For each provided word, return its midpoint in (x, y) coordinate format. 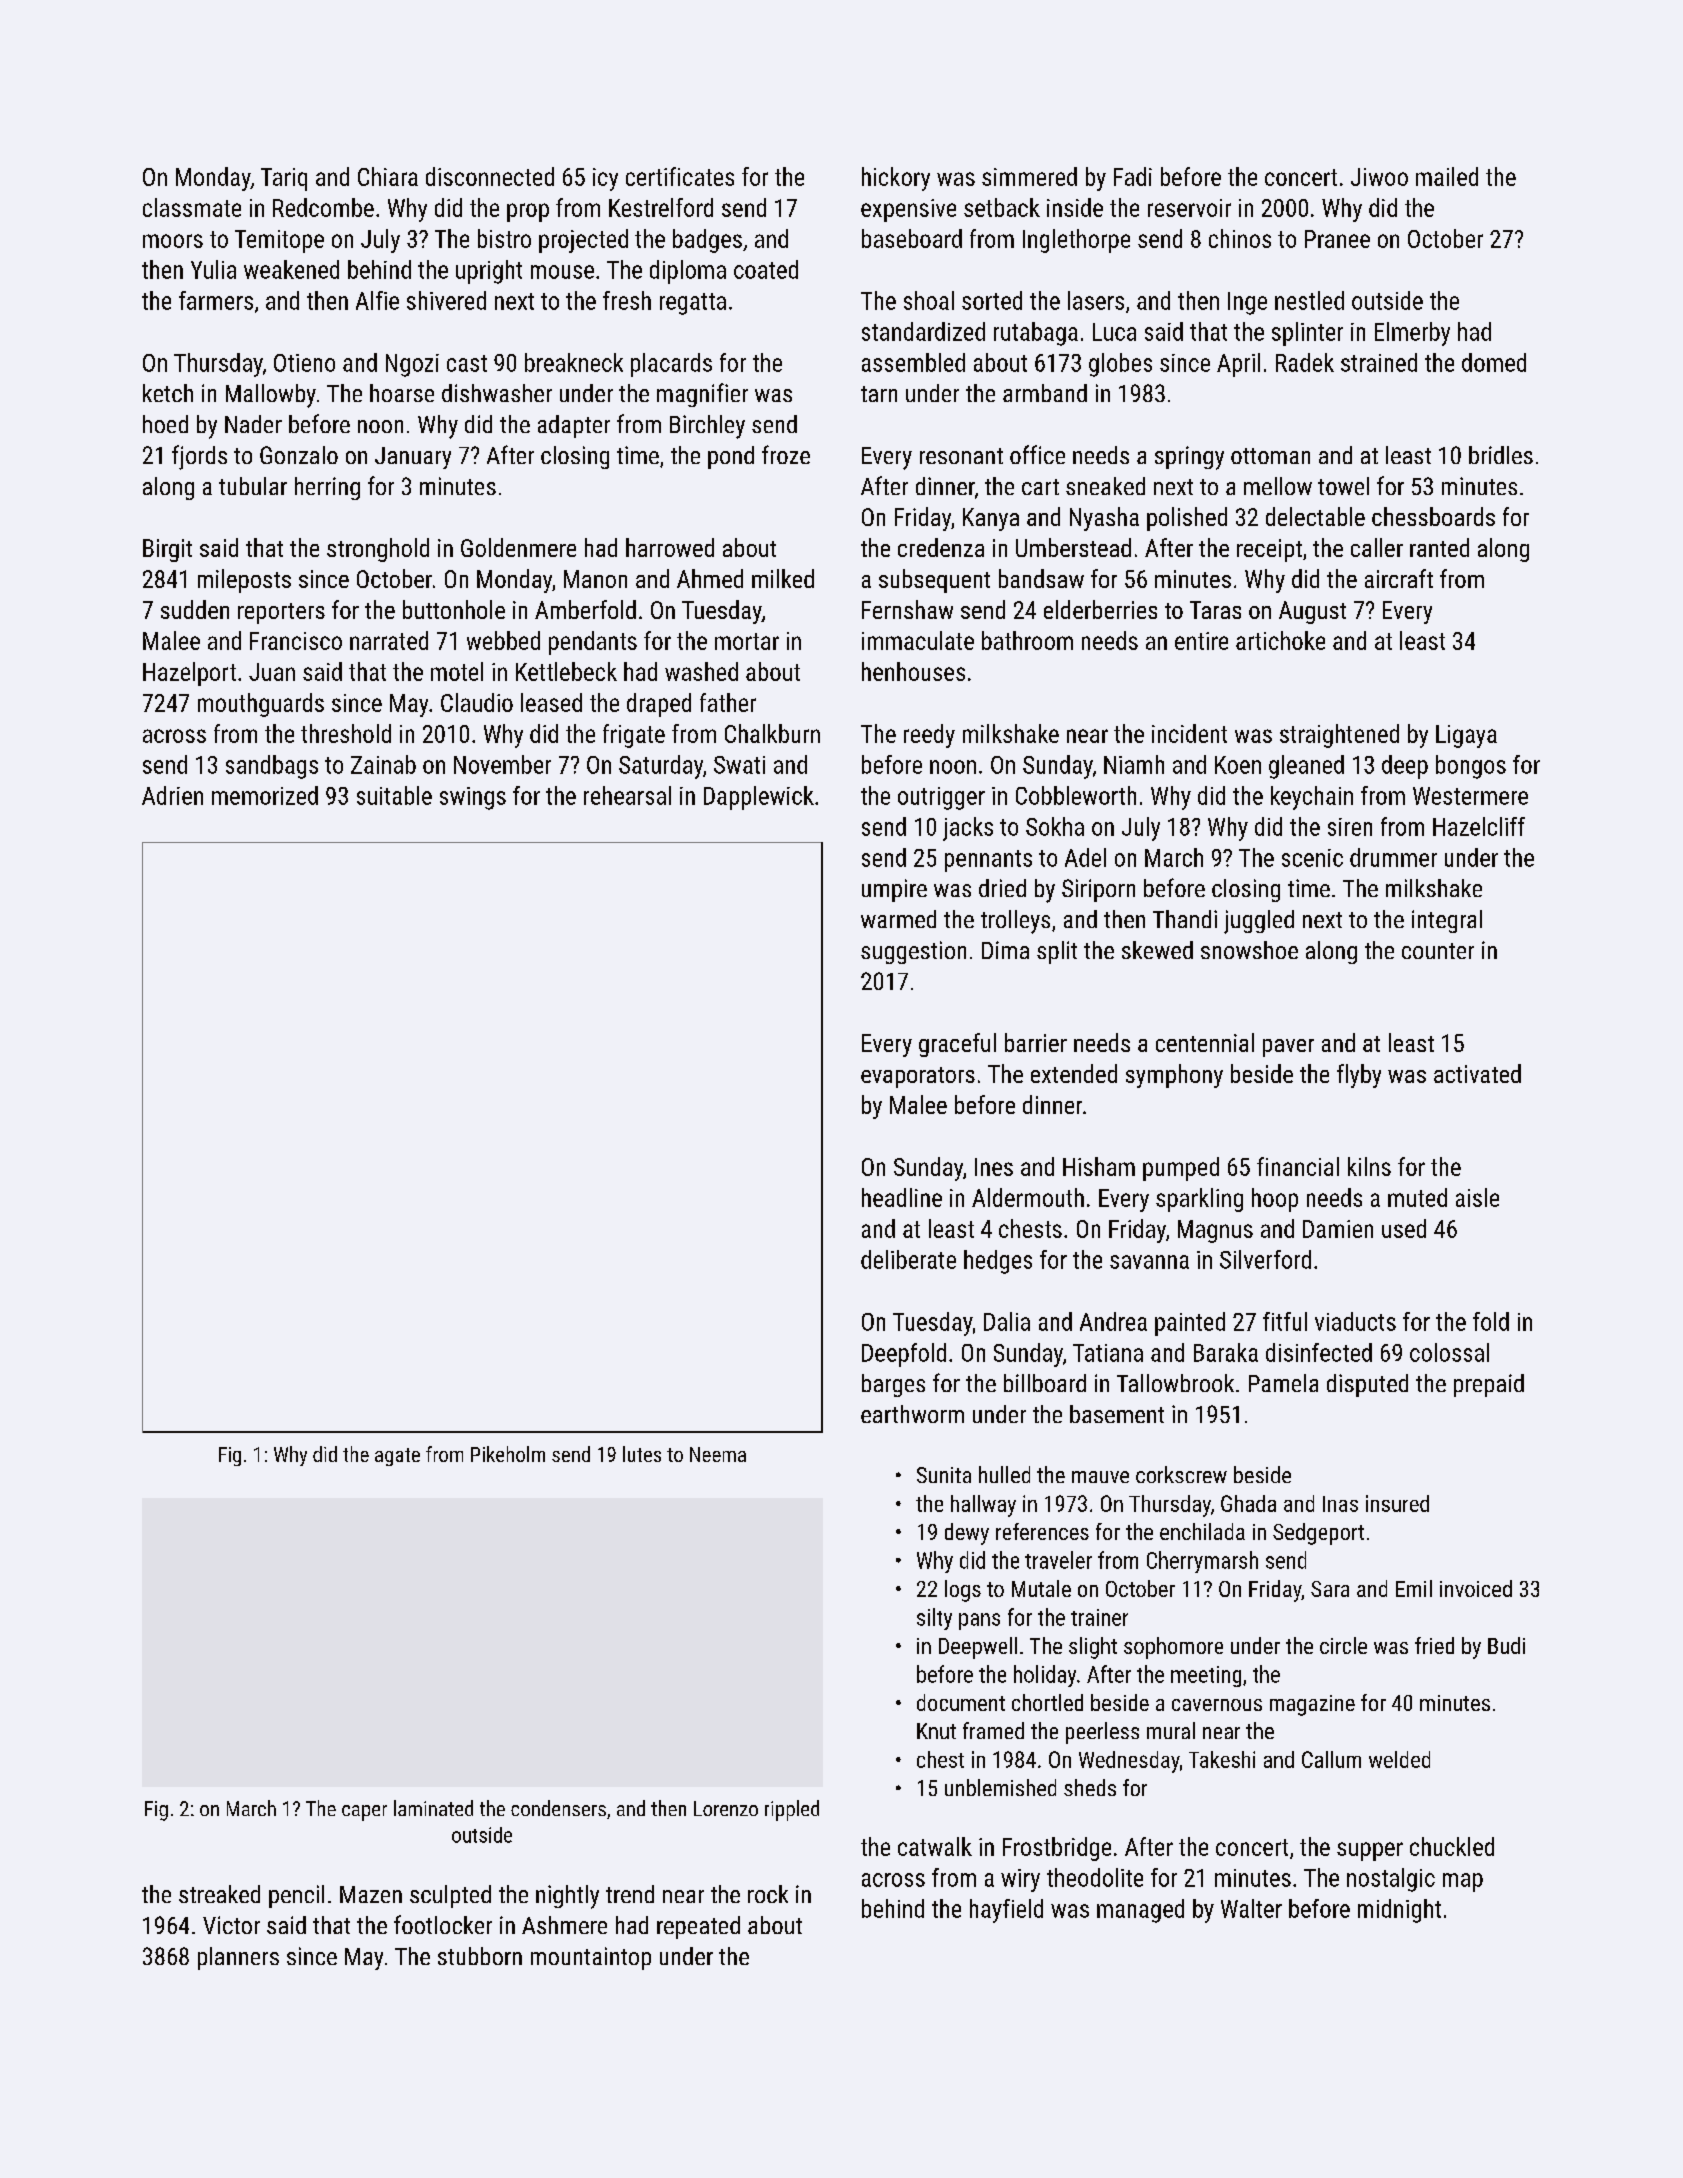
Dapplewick (759, 798)
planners (238, 1958)
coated (766, 269)
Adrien (172, 795)
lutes (642, 1454)
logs (963, 1591)
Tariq (284, 179)
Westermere (1470, 796)
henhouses (913, 671)
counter (1438, 951)
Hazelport (189, 674)
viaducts (1355, 1321)
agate (397, 1457)
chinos (1240, 238)
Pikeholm (508, 1454)
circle (1343, 1645)
